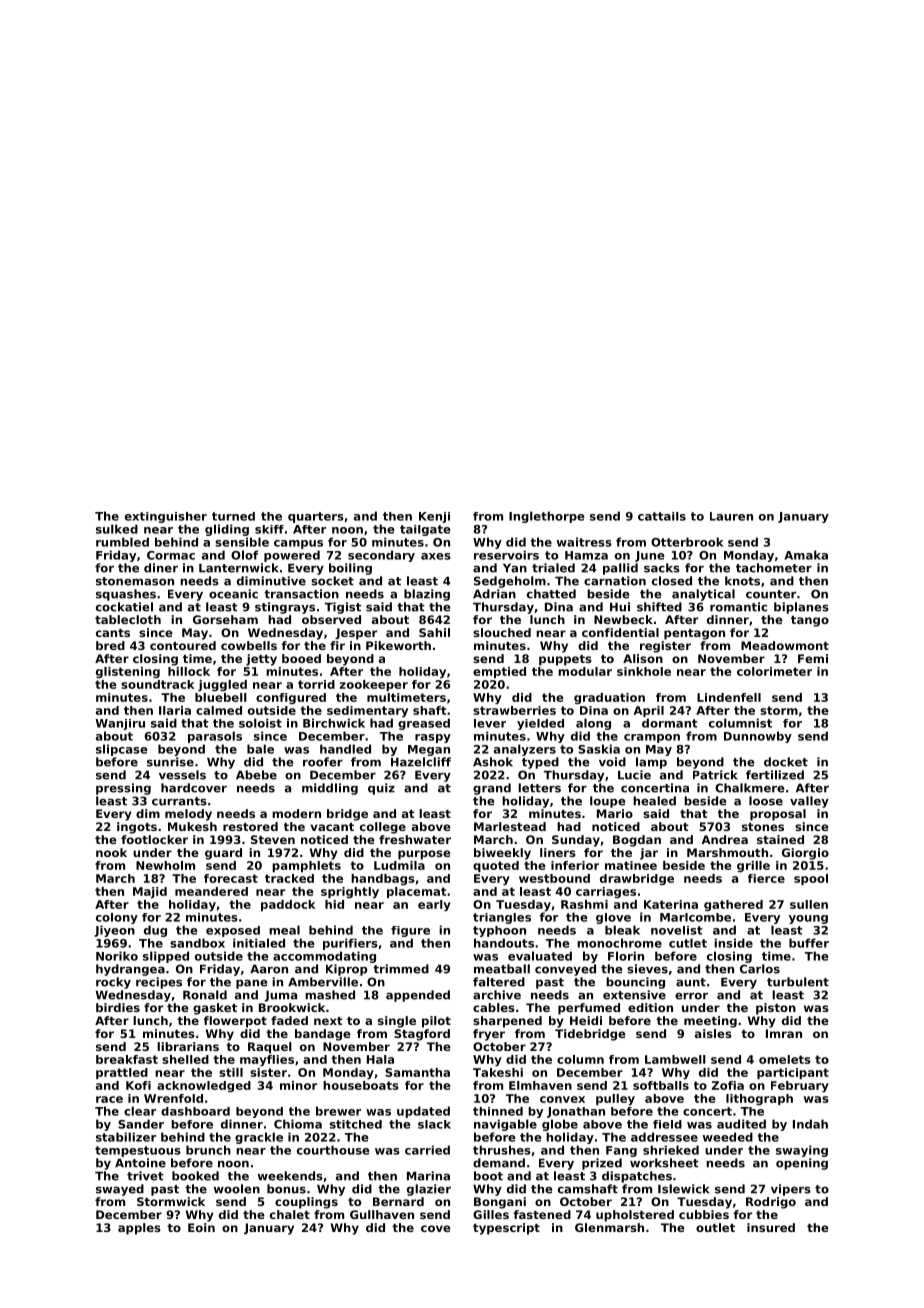 The width and height of the page is (924, 1308). What do you see at coordinates (651, 763) in the page?
I see `lamp` at bounding box center [651, 763].
